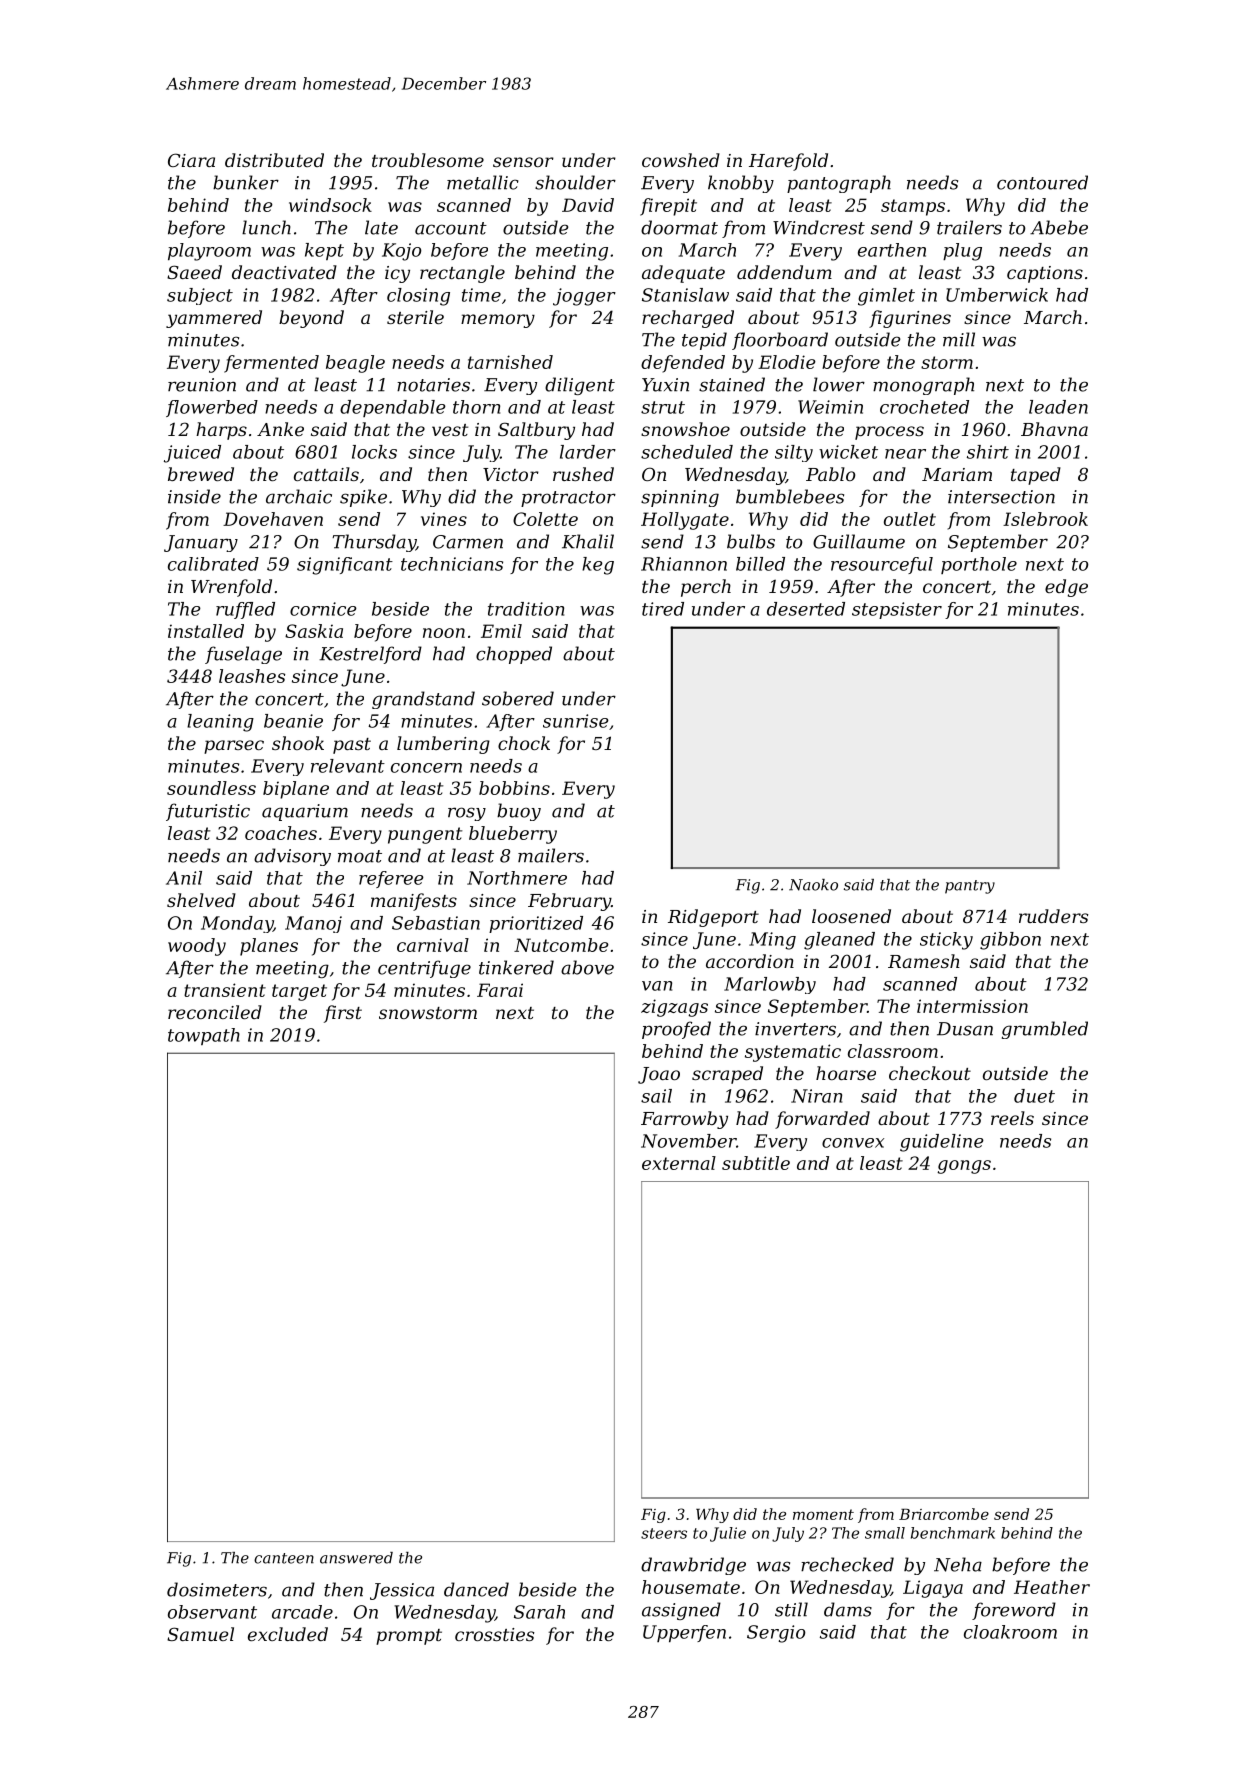  I want to click on chopped, so click(514, 655).
